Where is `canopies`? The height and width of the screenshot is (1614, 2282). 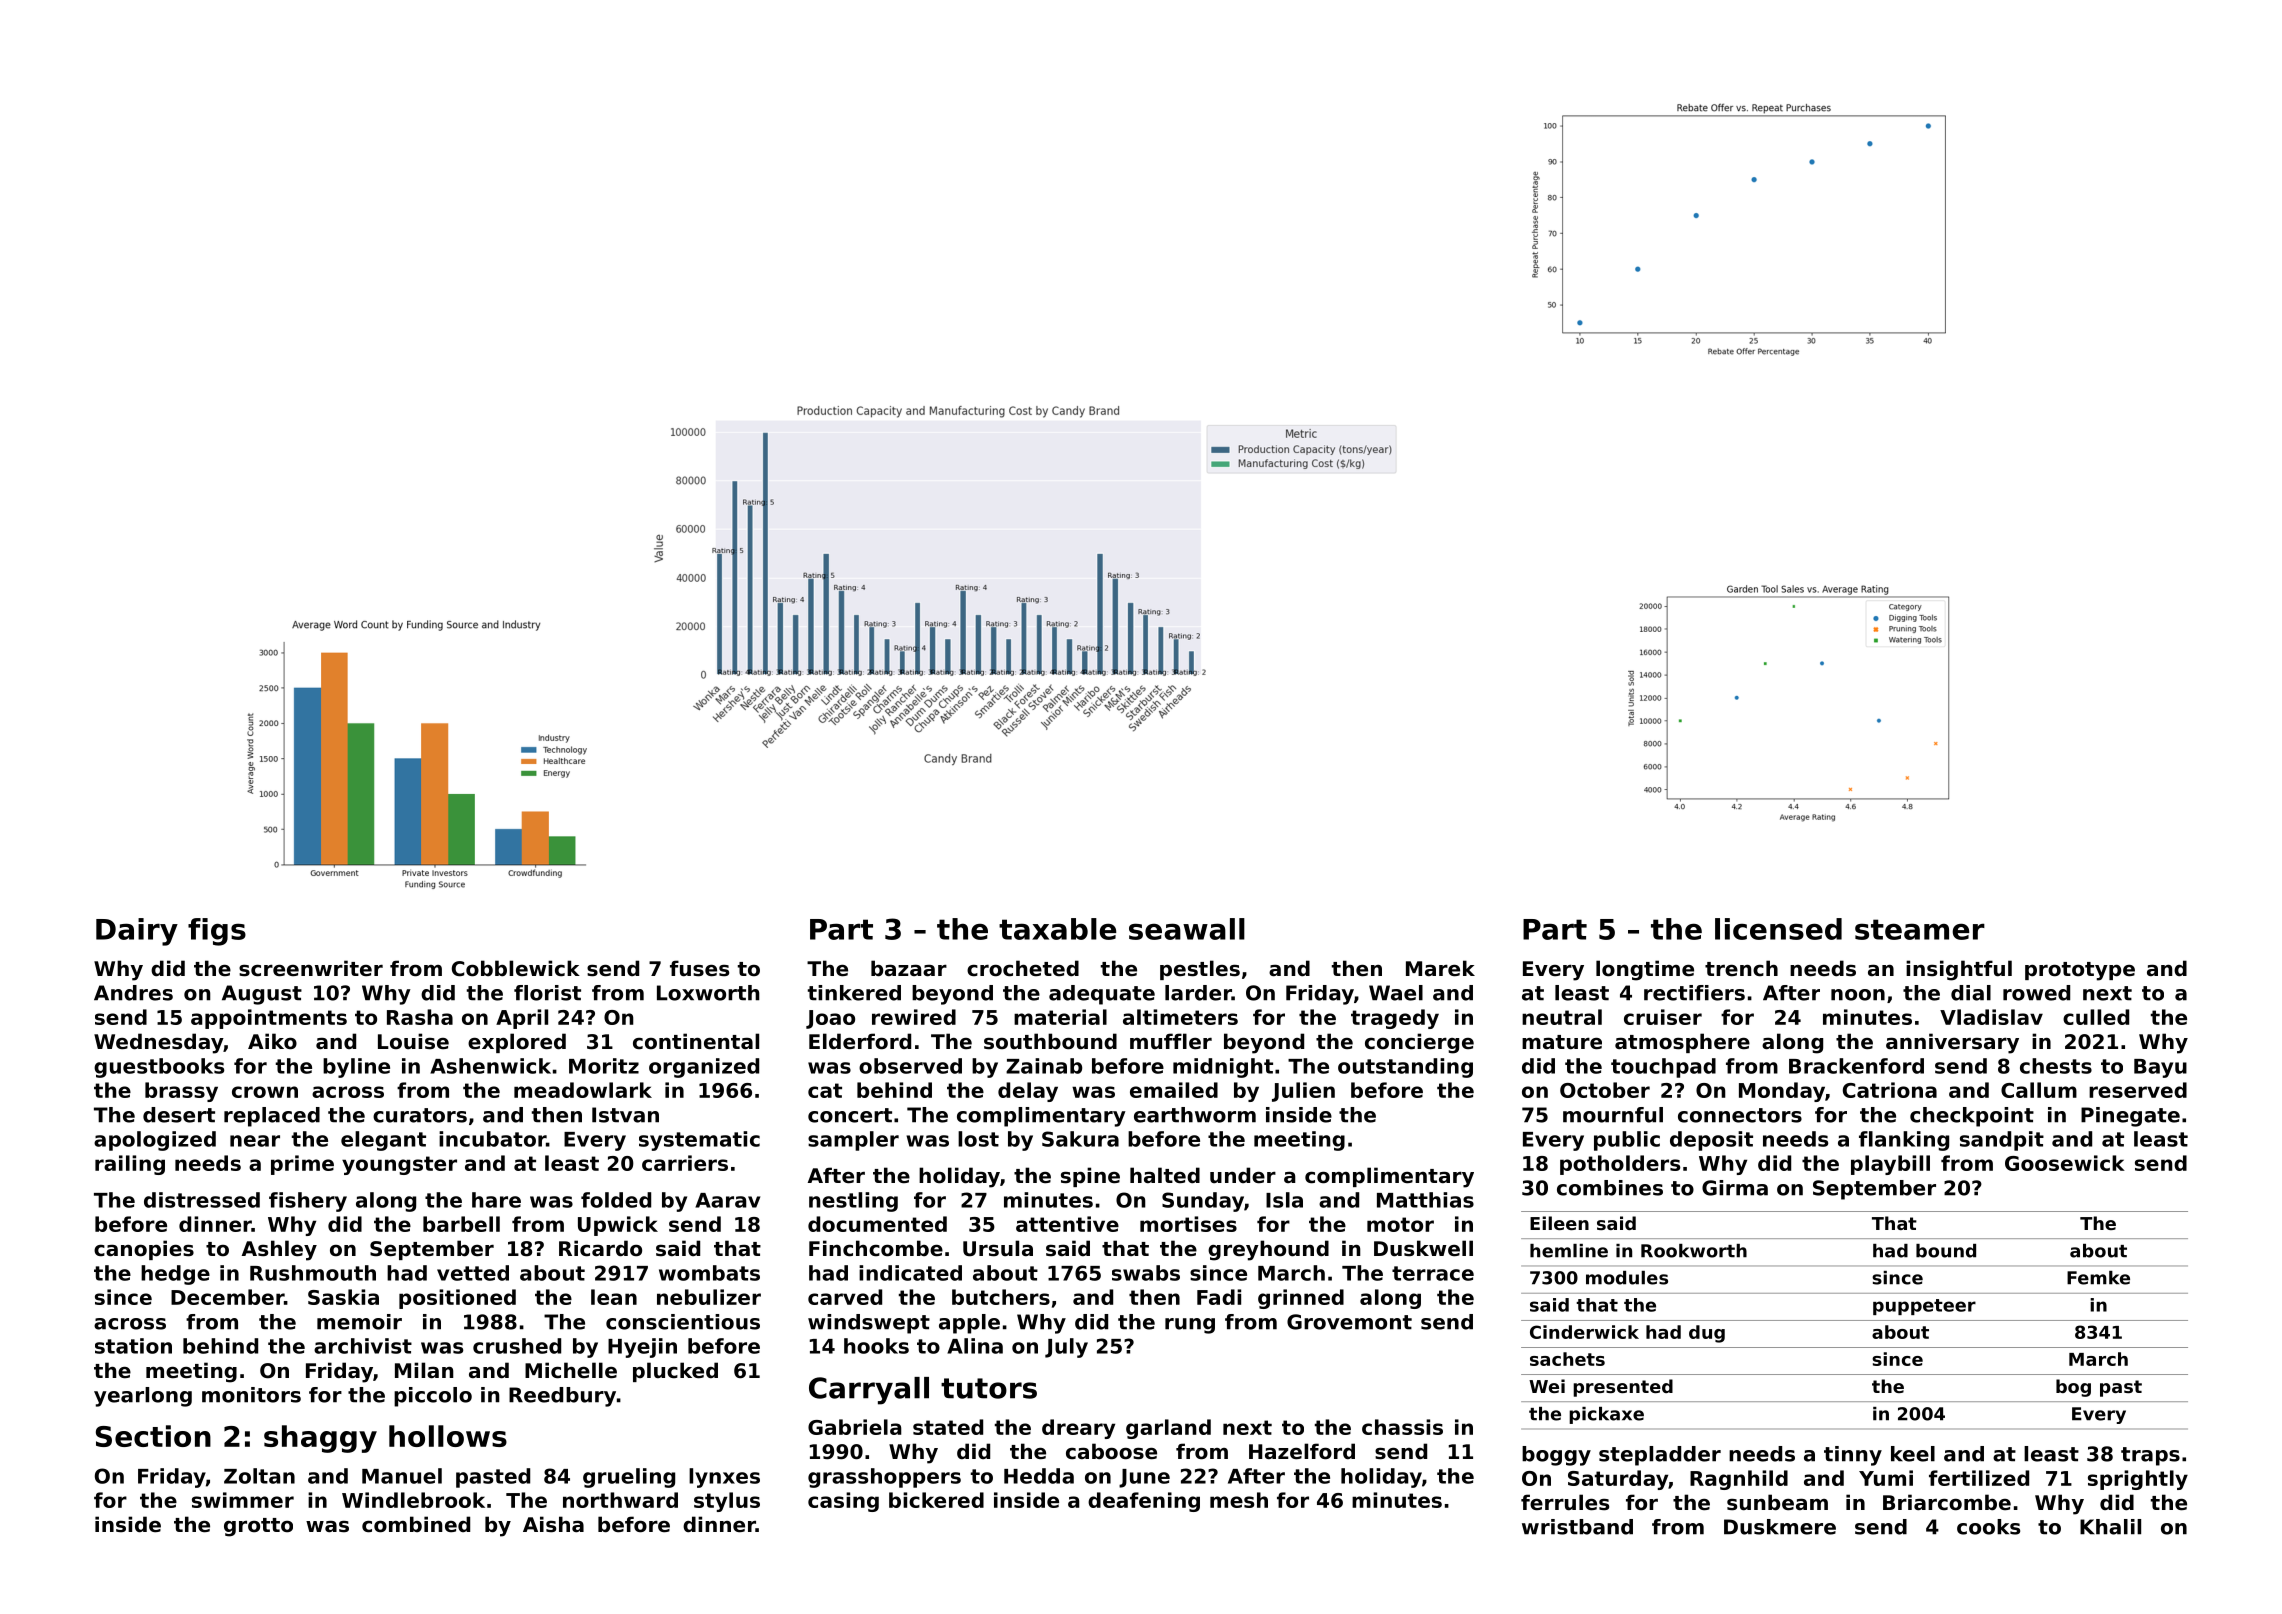
canopies is located at coordinates (144, 1250).
